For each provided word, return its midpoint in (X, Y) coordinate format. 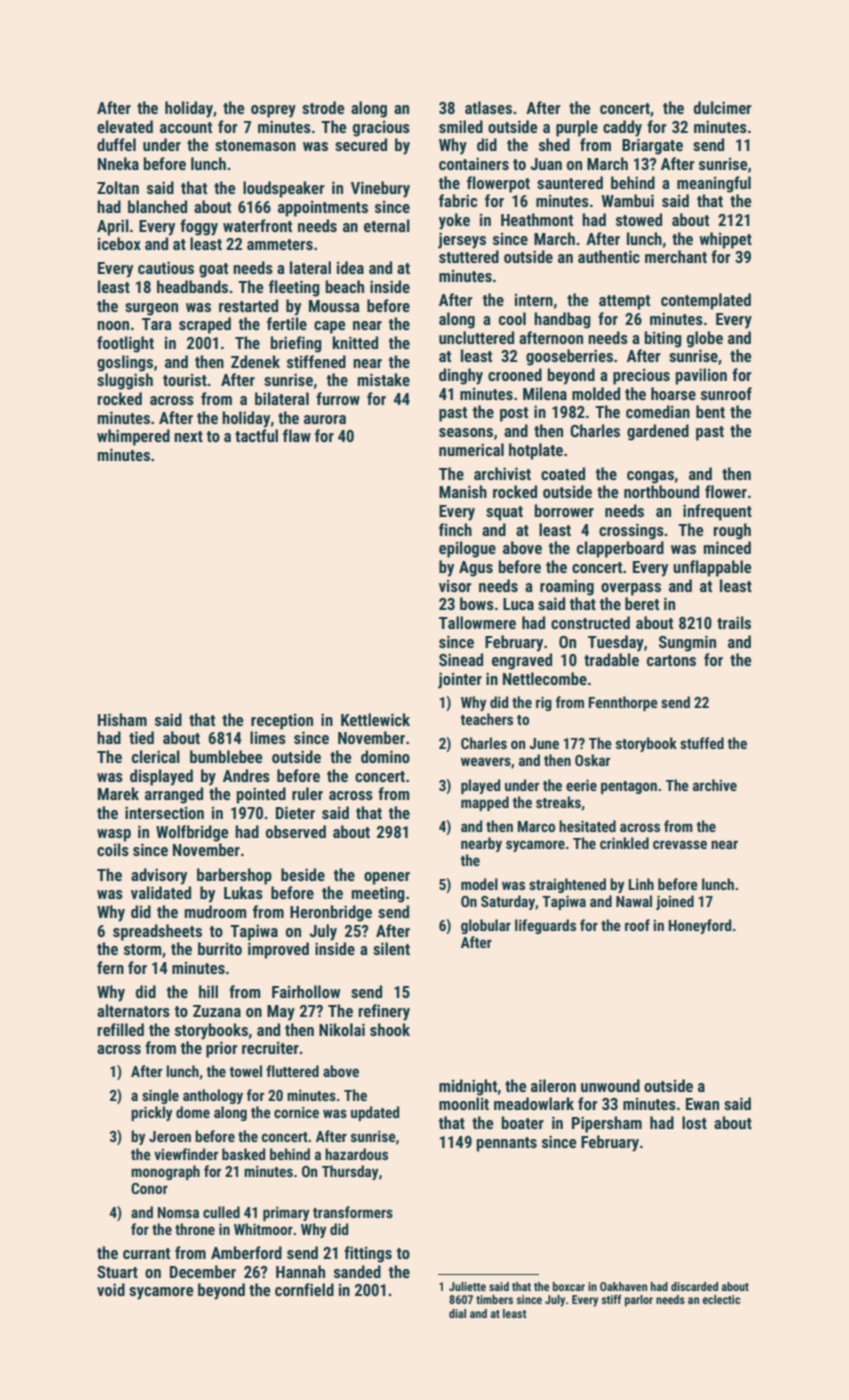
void (111, 1289)
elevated (125, 126)
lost (694, 1122)
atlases (488, 107)
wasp (114, 835)
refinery (384, 1012)
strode (323, 107)
